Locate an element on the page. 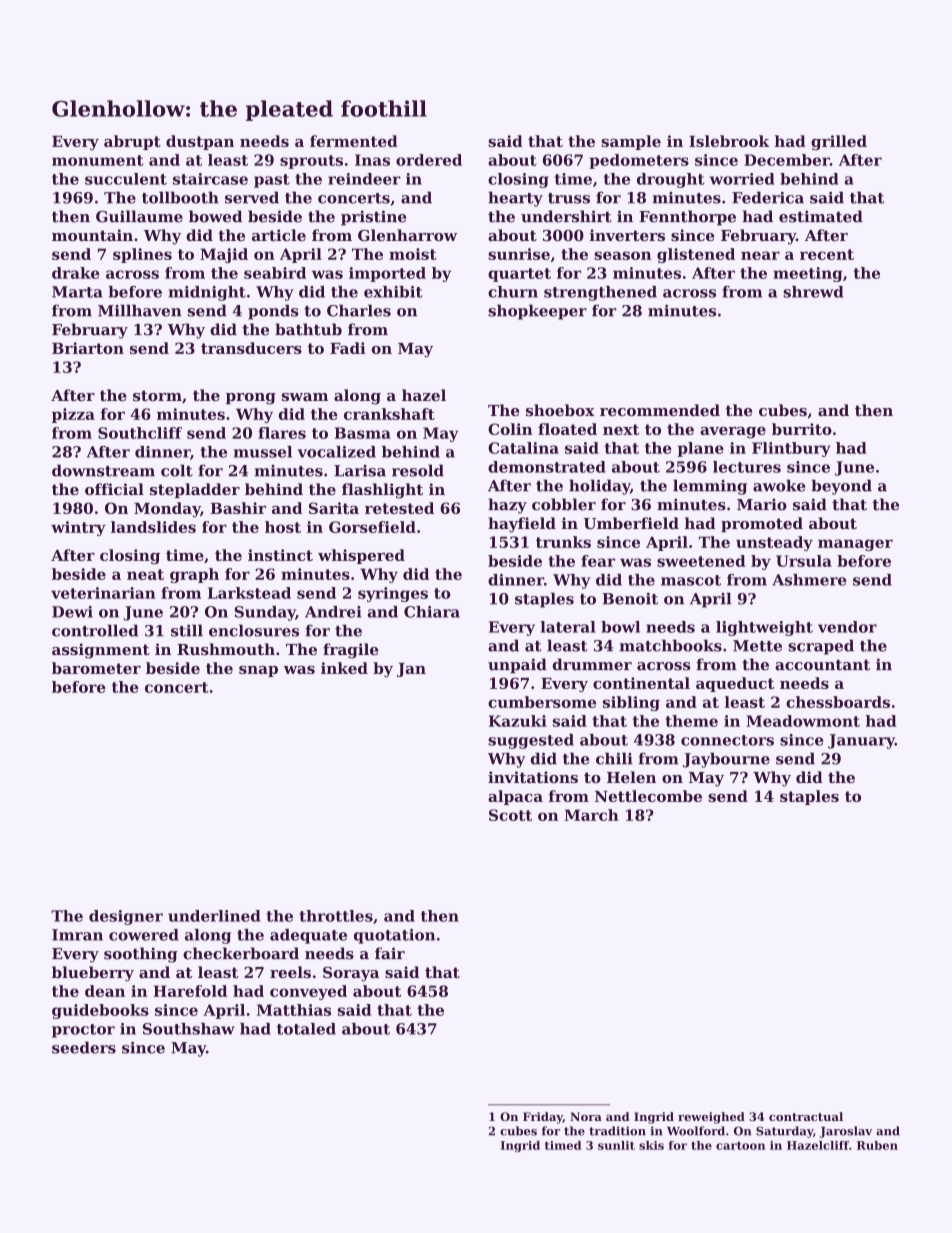 Image resolution: width=952 pixels, height=1233 pixels. chessboards is located at coordinates (838, 702).
